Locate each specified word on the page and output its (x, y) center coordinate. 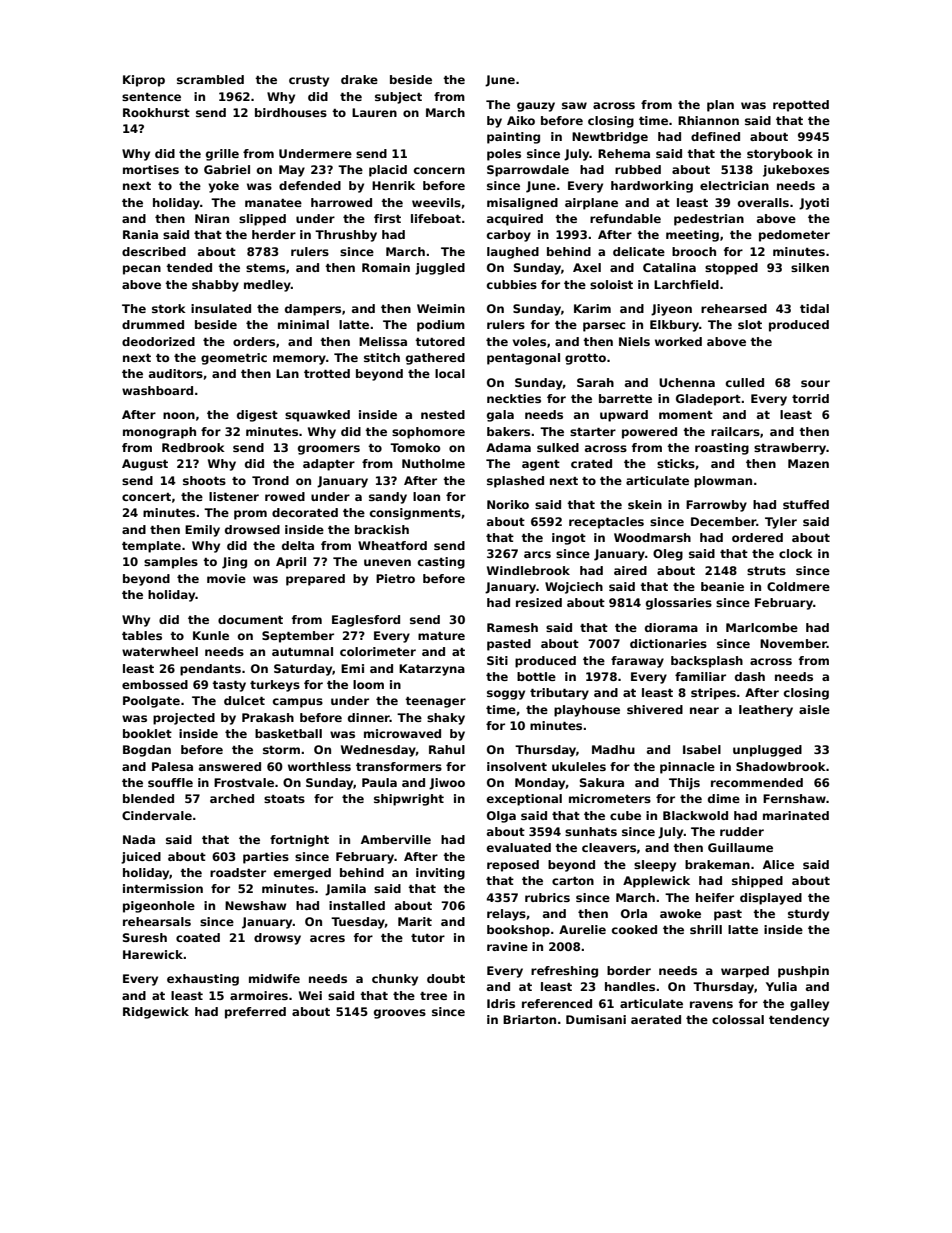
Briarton (529, 1019)
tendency (799, 1021)
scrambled (210, 79)
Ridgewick (156, 1013)
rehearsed (734, 308)
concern (439, 170)
